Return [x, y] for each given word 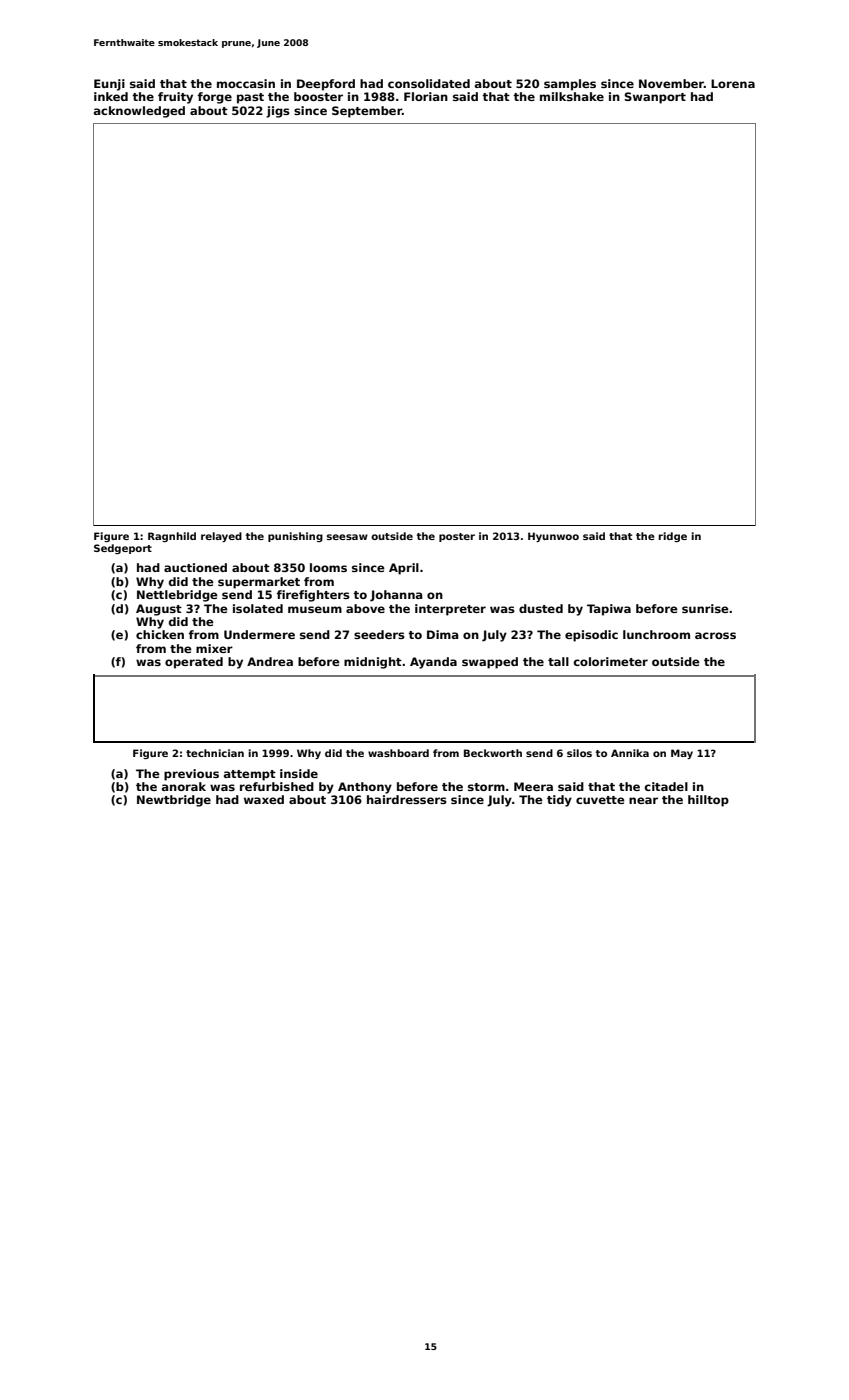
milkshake [572, 96]
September [367, 112]
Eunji [109, 85]
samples [570, 85]
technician [215, 753]
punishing [295, 537]
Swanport [655, 98]
